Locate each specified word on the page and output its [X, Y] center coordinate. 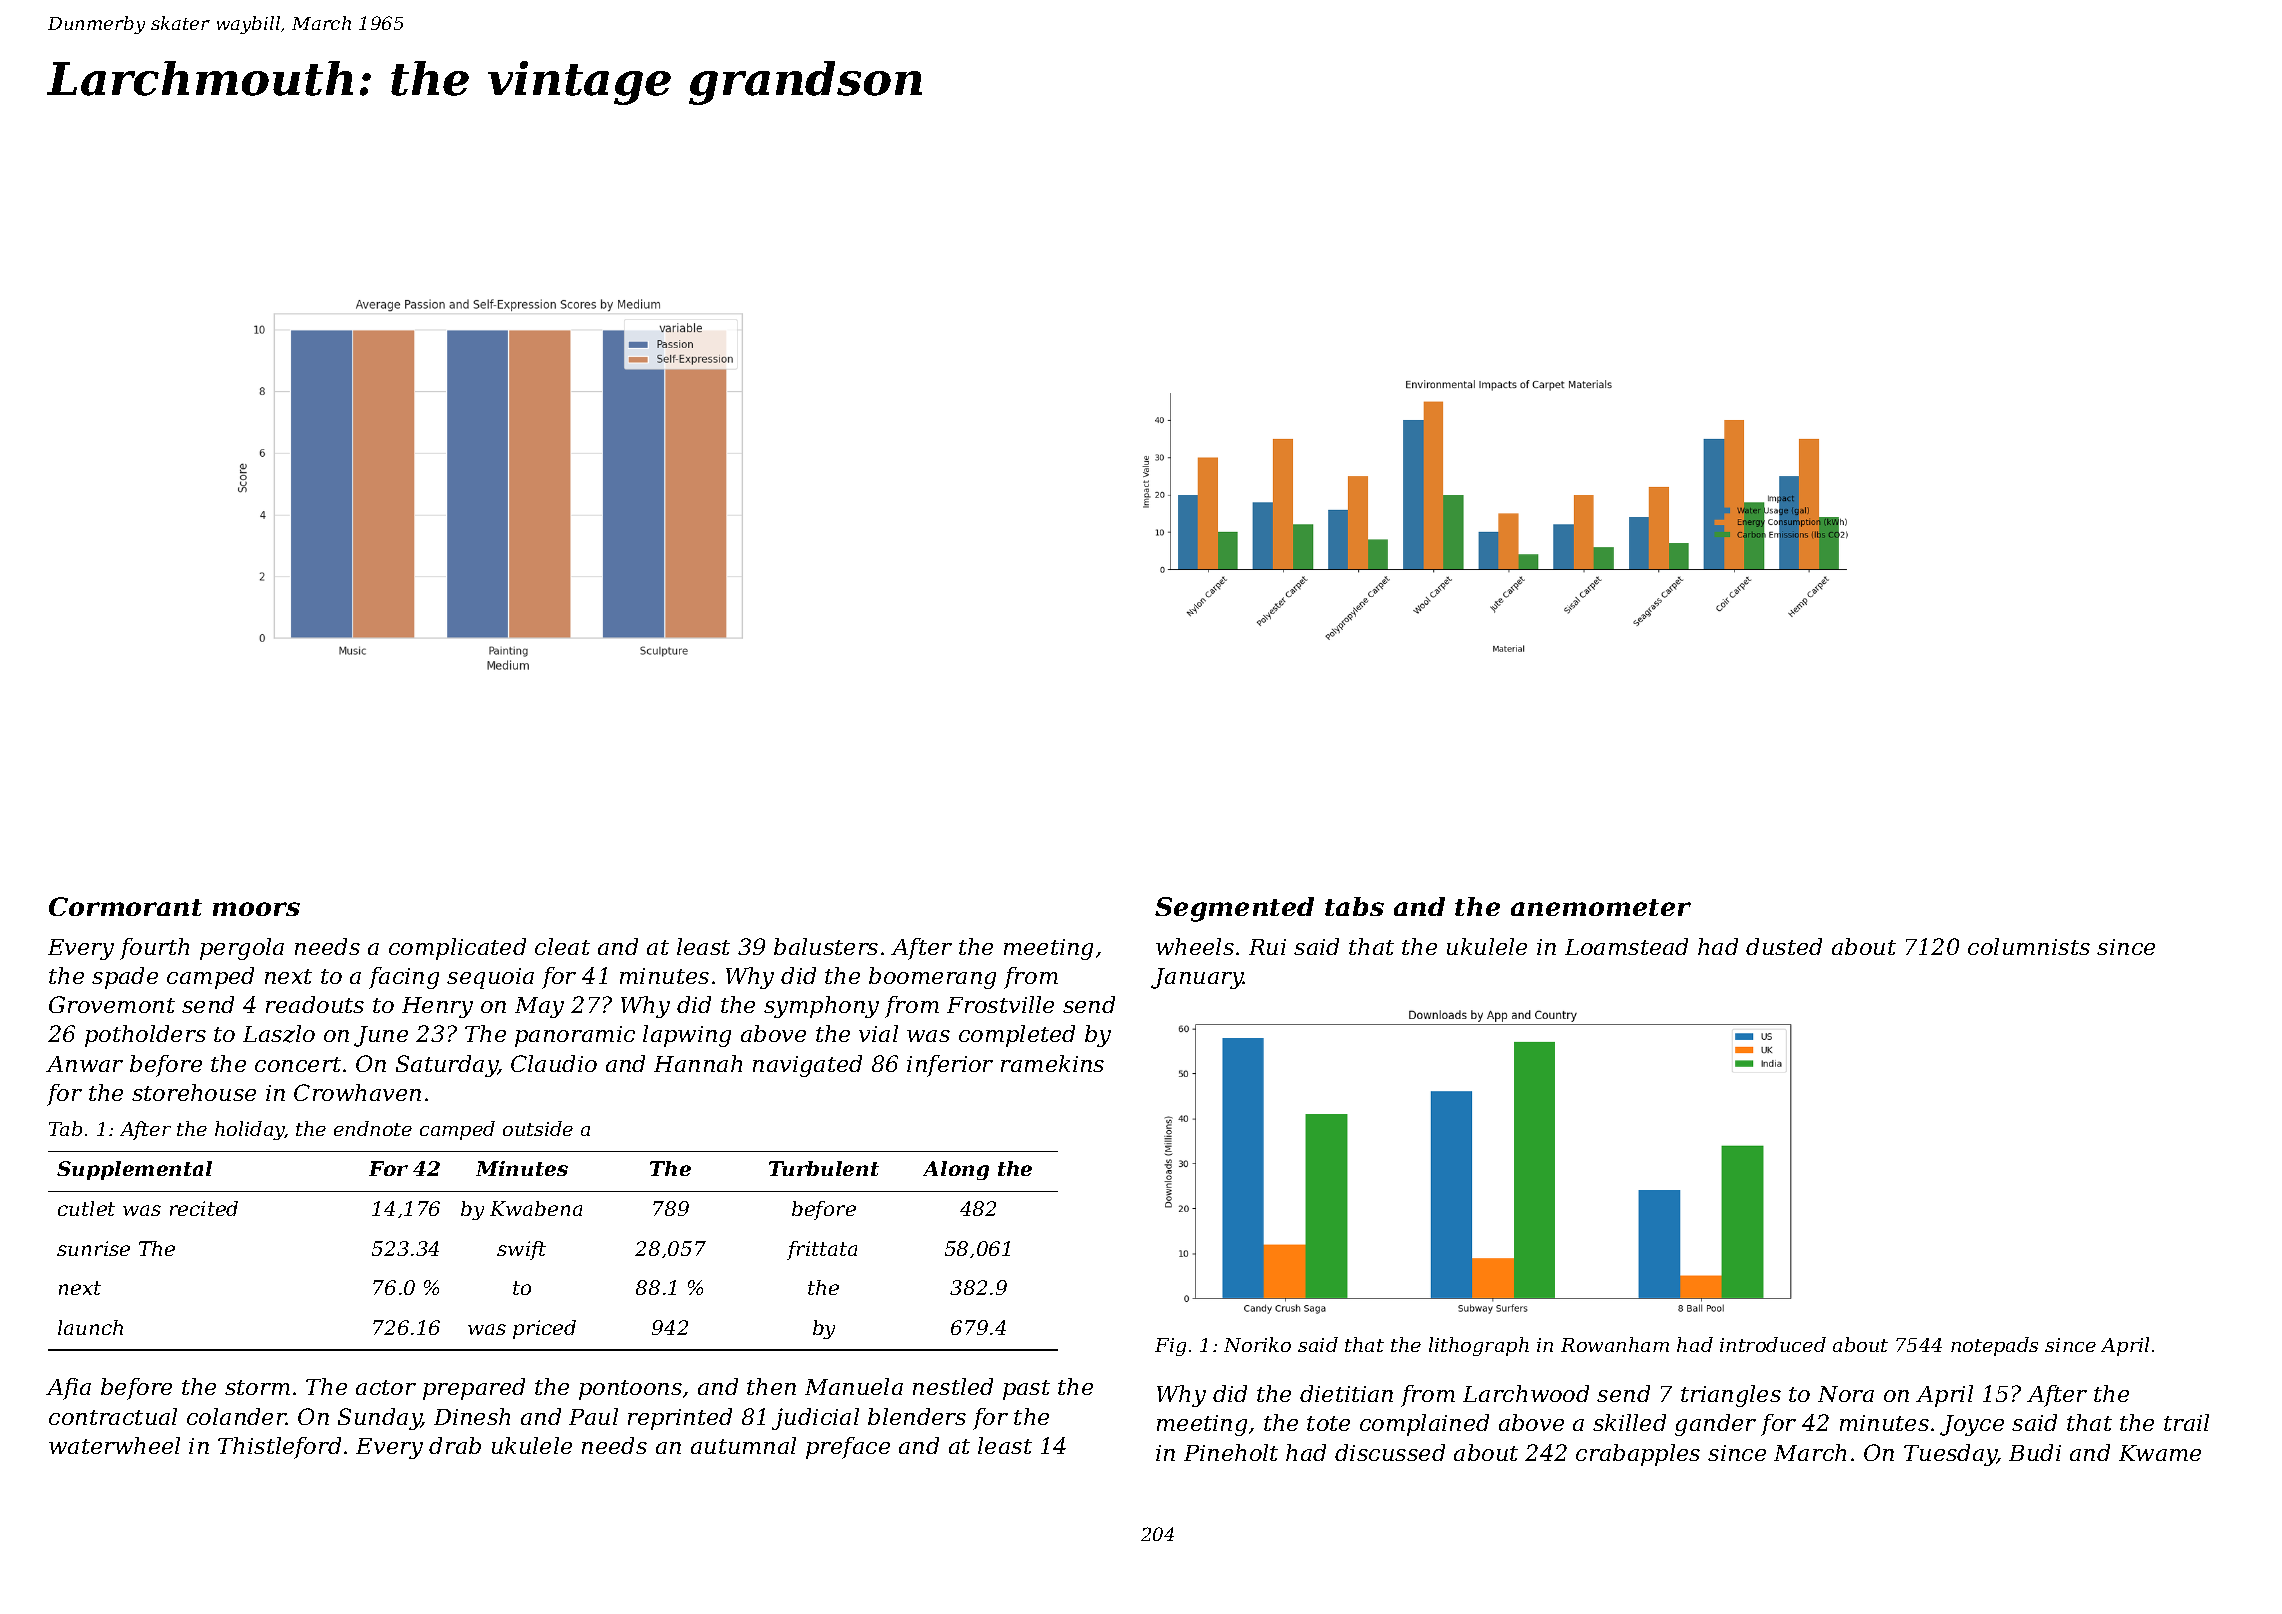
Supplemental [134, 1170]
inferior [950, 1066]
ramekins [1052, 1063]
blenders [917, 1416]
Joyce [1972, 1425]
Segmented [1234, 909]
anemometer [1601, 907]
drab [455, 1445]
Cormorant [125, 906]
